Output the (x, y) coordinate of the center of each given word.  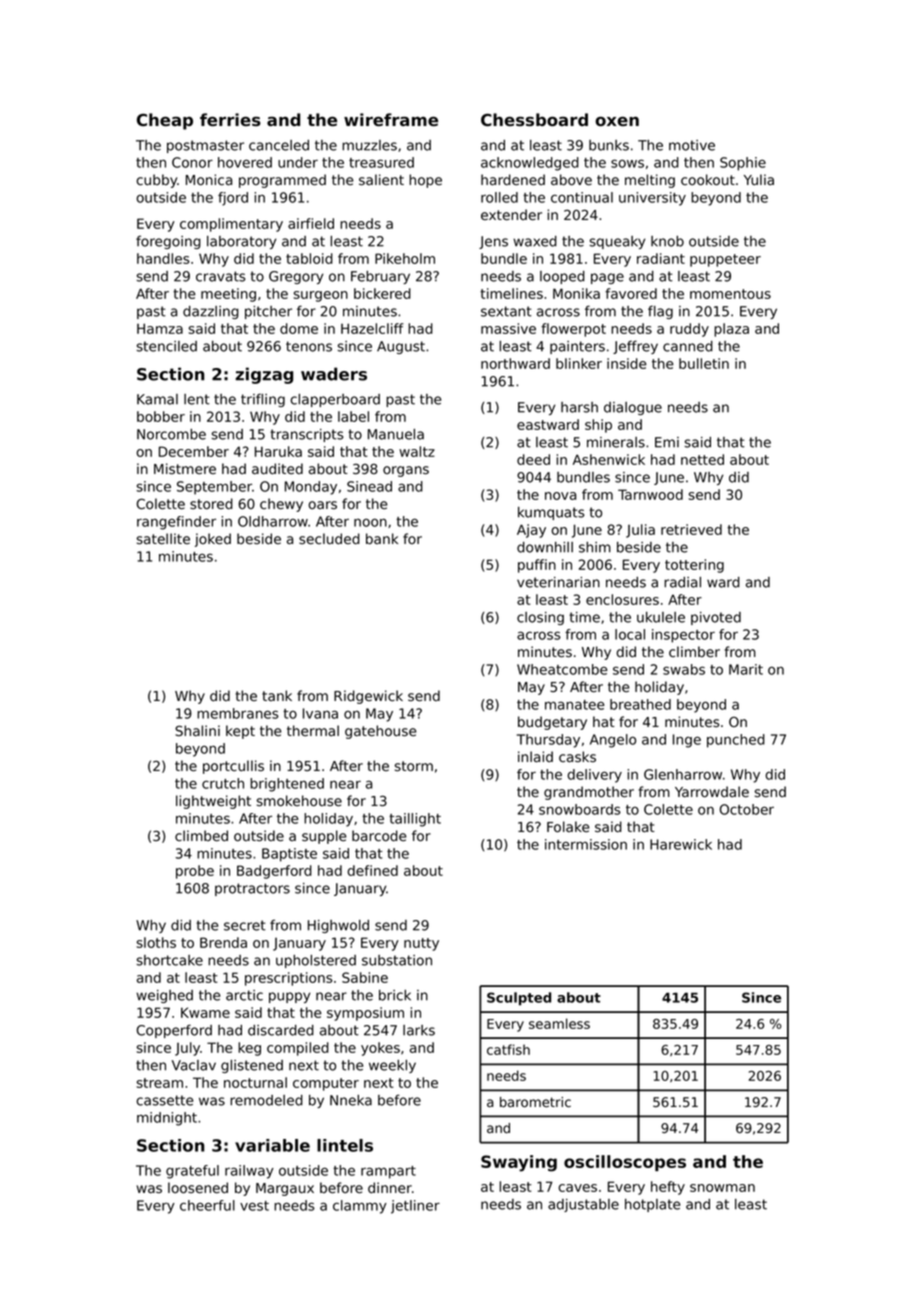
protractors (252, 889)
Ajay (531, 531)
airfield (311, 223)
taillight (415, 820)
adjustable (583, 1205)
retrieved (691, 529)
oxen (617, 121)
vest (254, 1206)
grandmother (589, 793)
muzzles (369, 145)
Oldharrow (273, 521)
